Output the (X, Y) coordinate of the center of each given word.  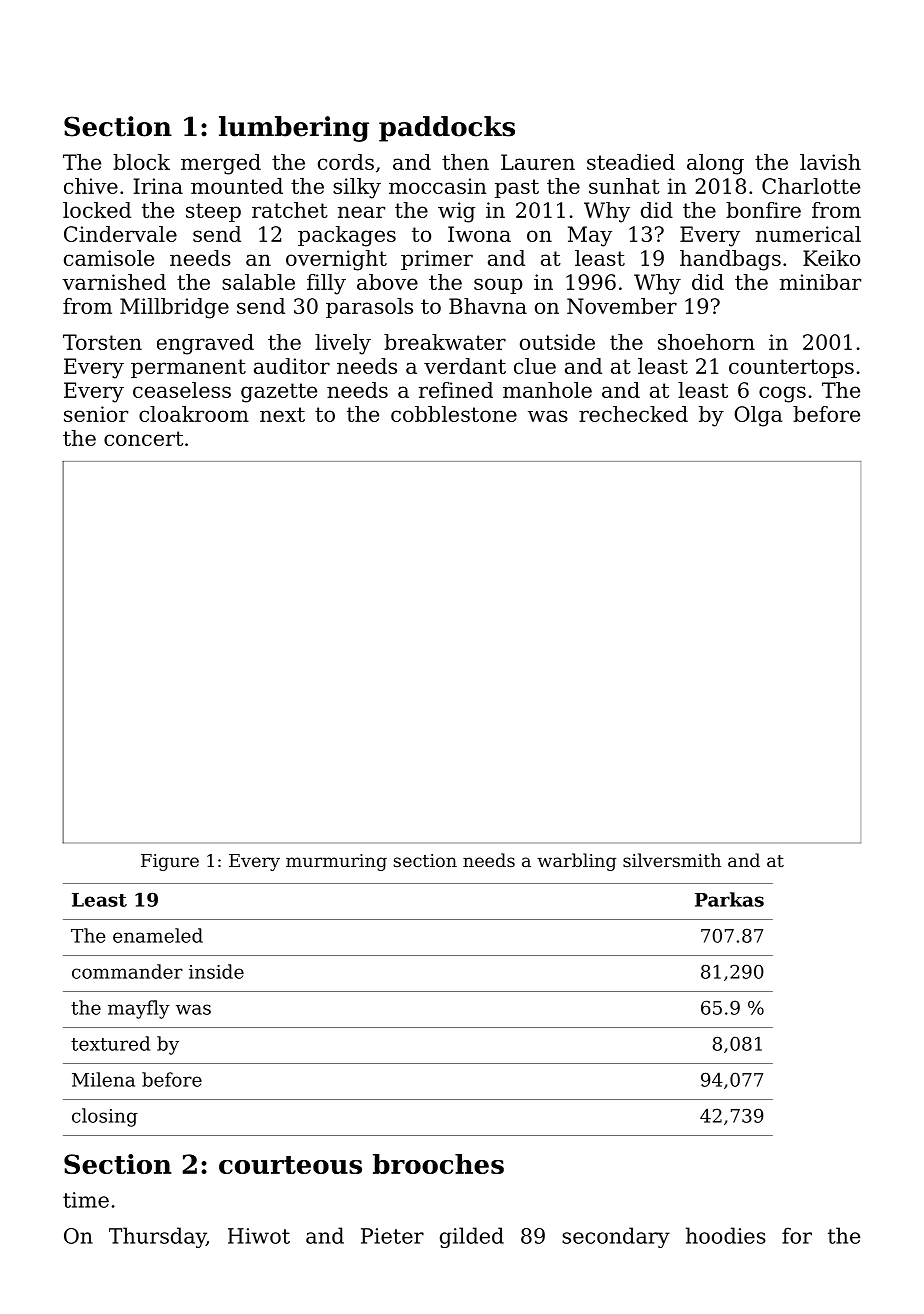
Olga (758, 416)
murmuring (336, 862)
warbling (576, 862)
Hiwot (259, 1236)
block (141, 162)
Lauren (538, 162)
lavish (830, 162)
